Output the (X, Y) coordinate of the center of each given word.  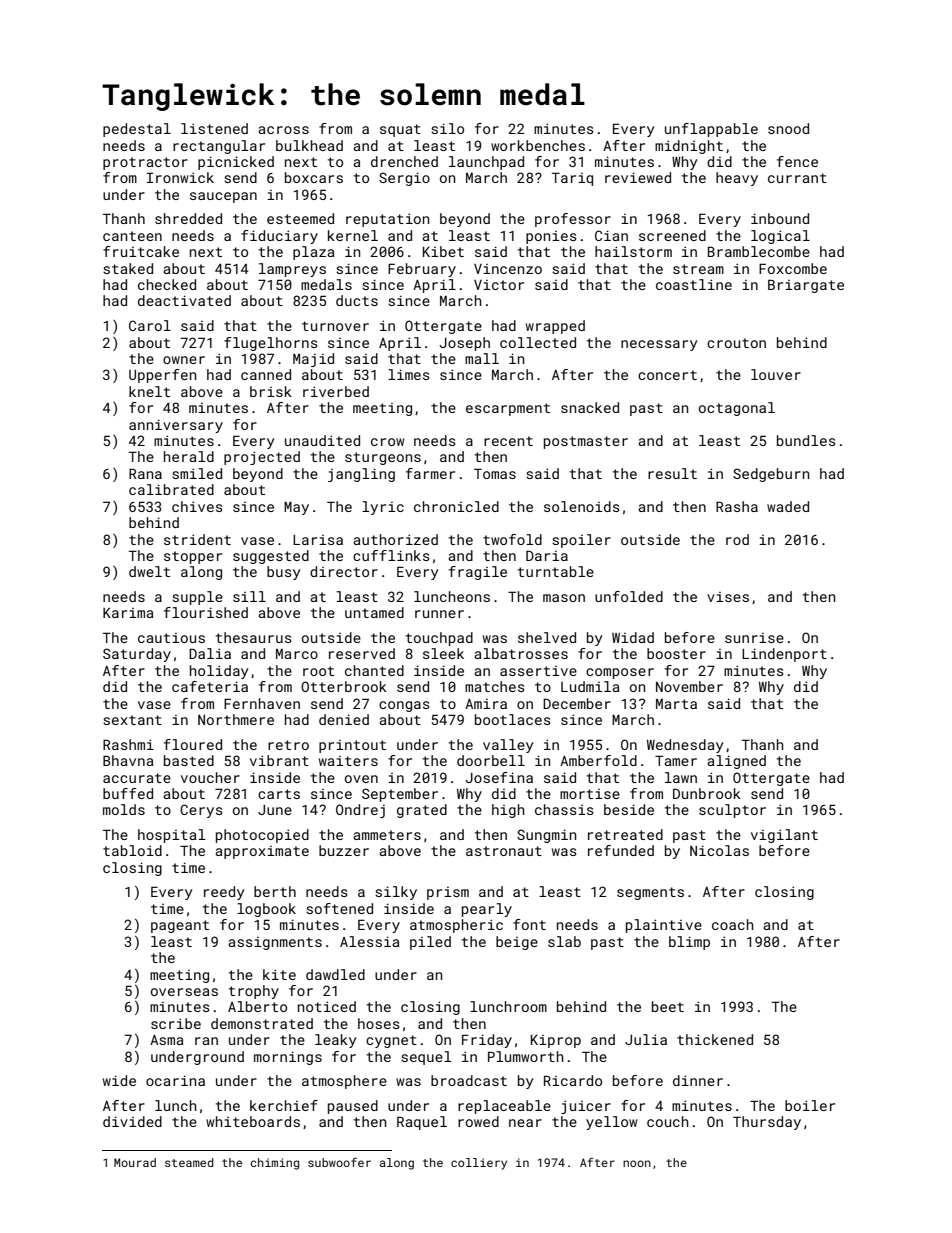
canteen (132, 236)
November (689, 686)
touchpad (439, 639)
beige (517, 943)
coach (733, 924)
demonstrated (262, 1023)
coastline (694, 284)
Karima (128, 613)
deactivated (184, 300)
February (422, 270)
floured (193, 744)
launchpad (486, 163)
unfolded (629, 596)
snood (788, 128)
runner (439, 614)
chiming (275, 1164)
